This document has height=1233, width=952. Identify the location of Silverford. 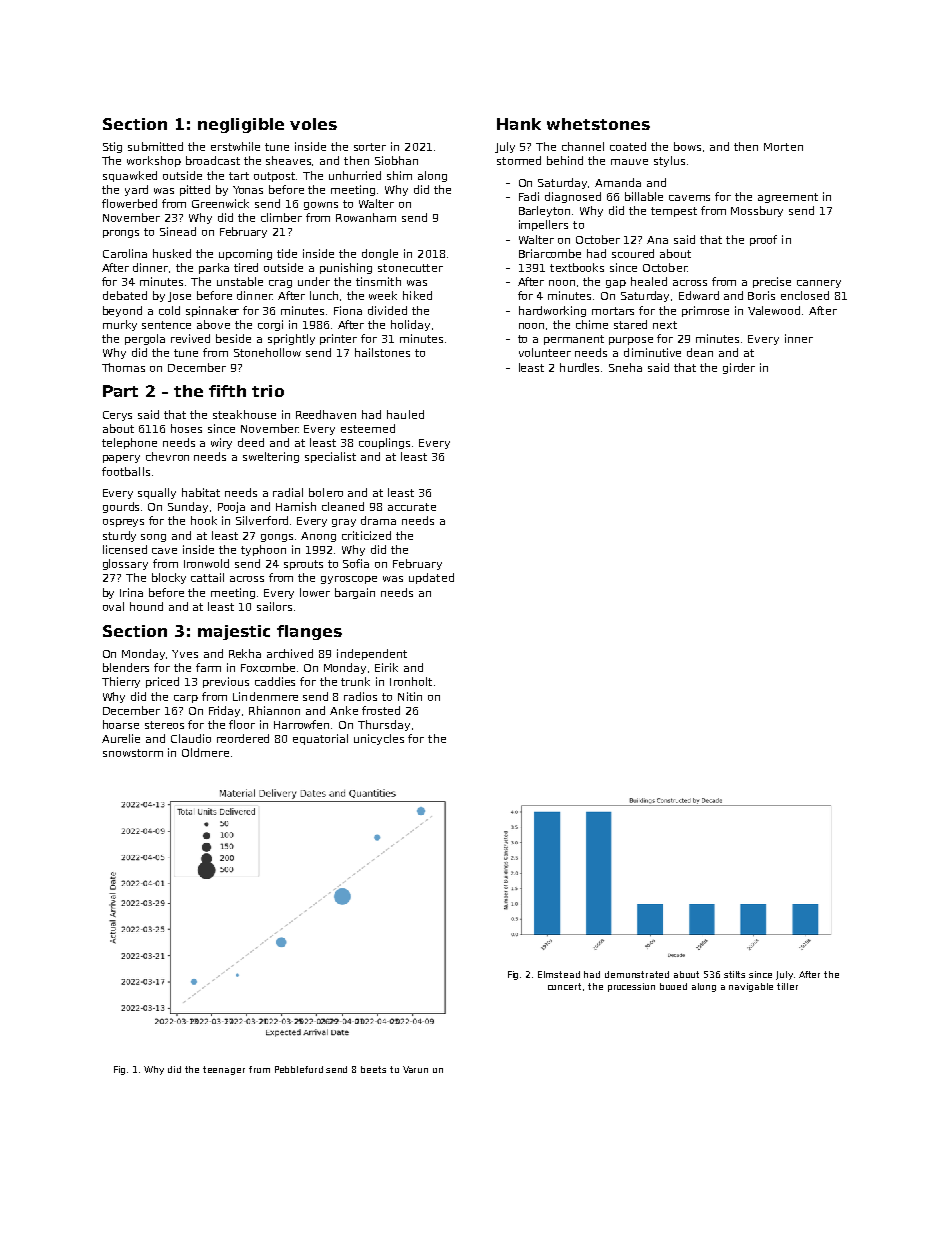
(262, 520).
